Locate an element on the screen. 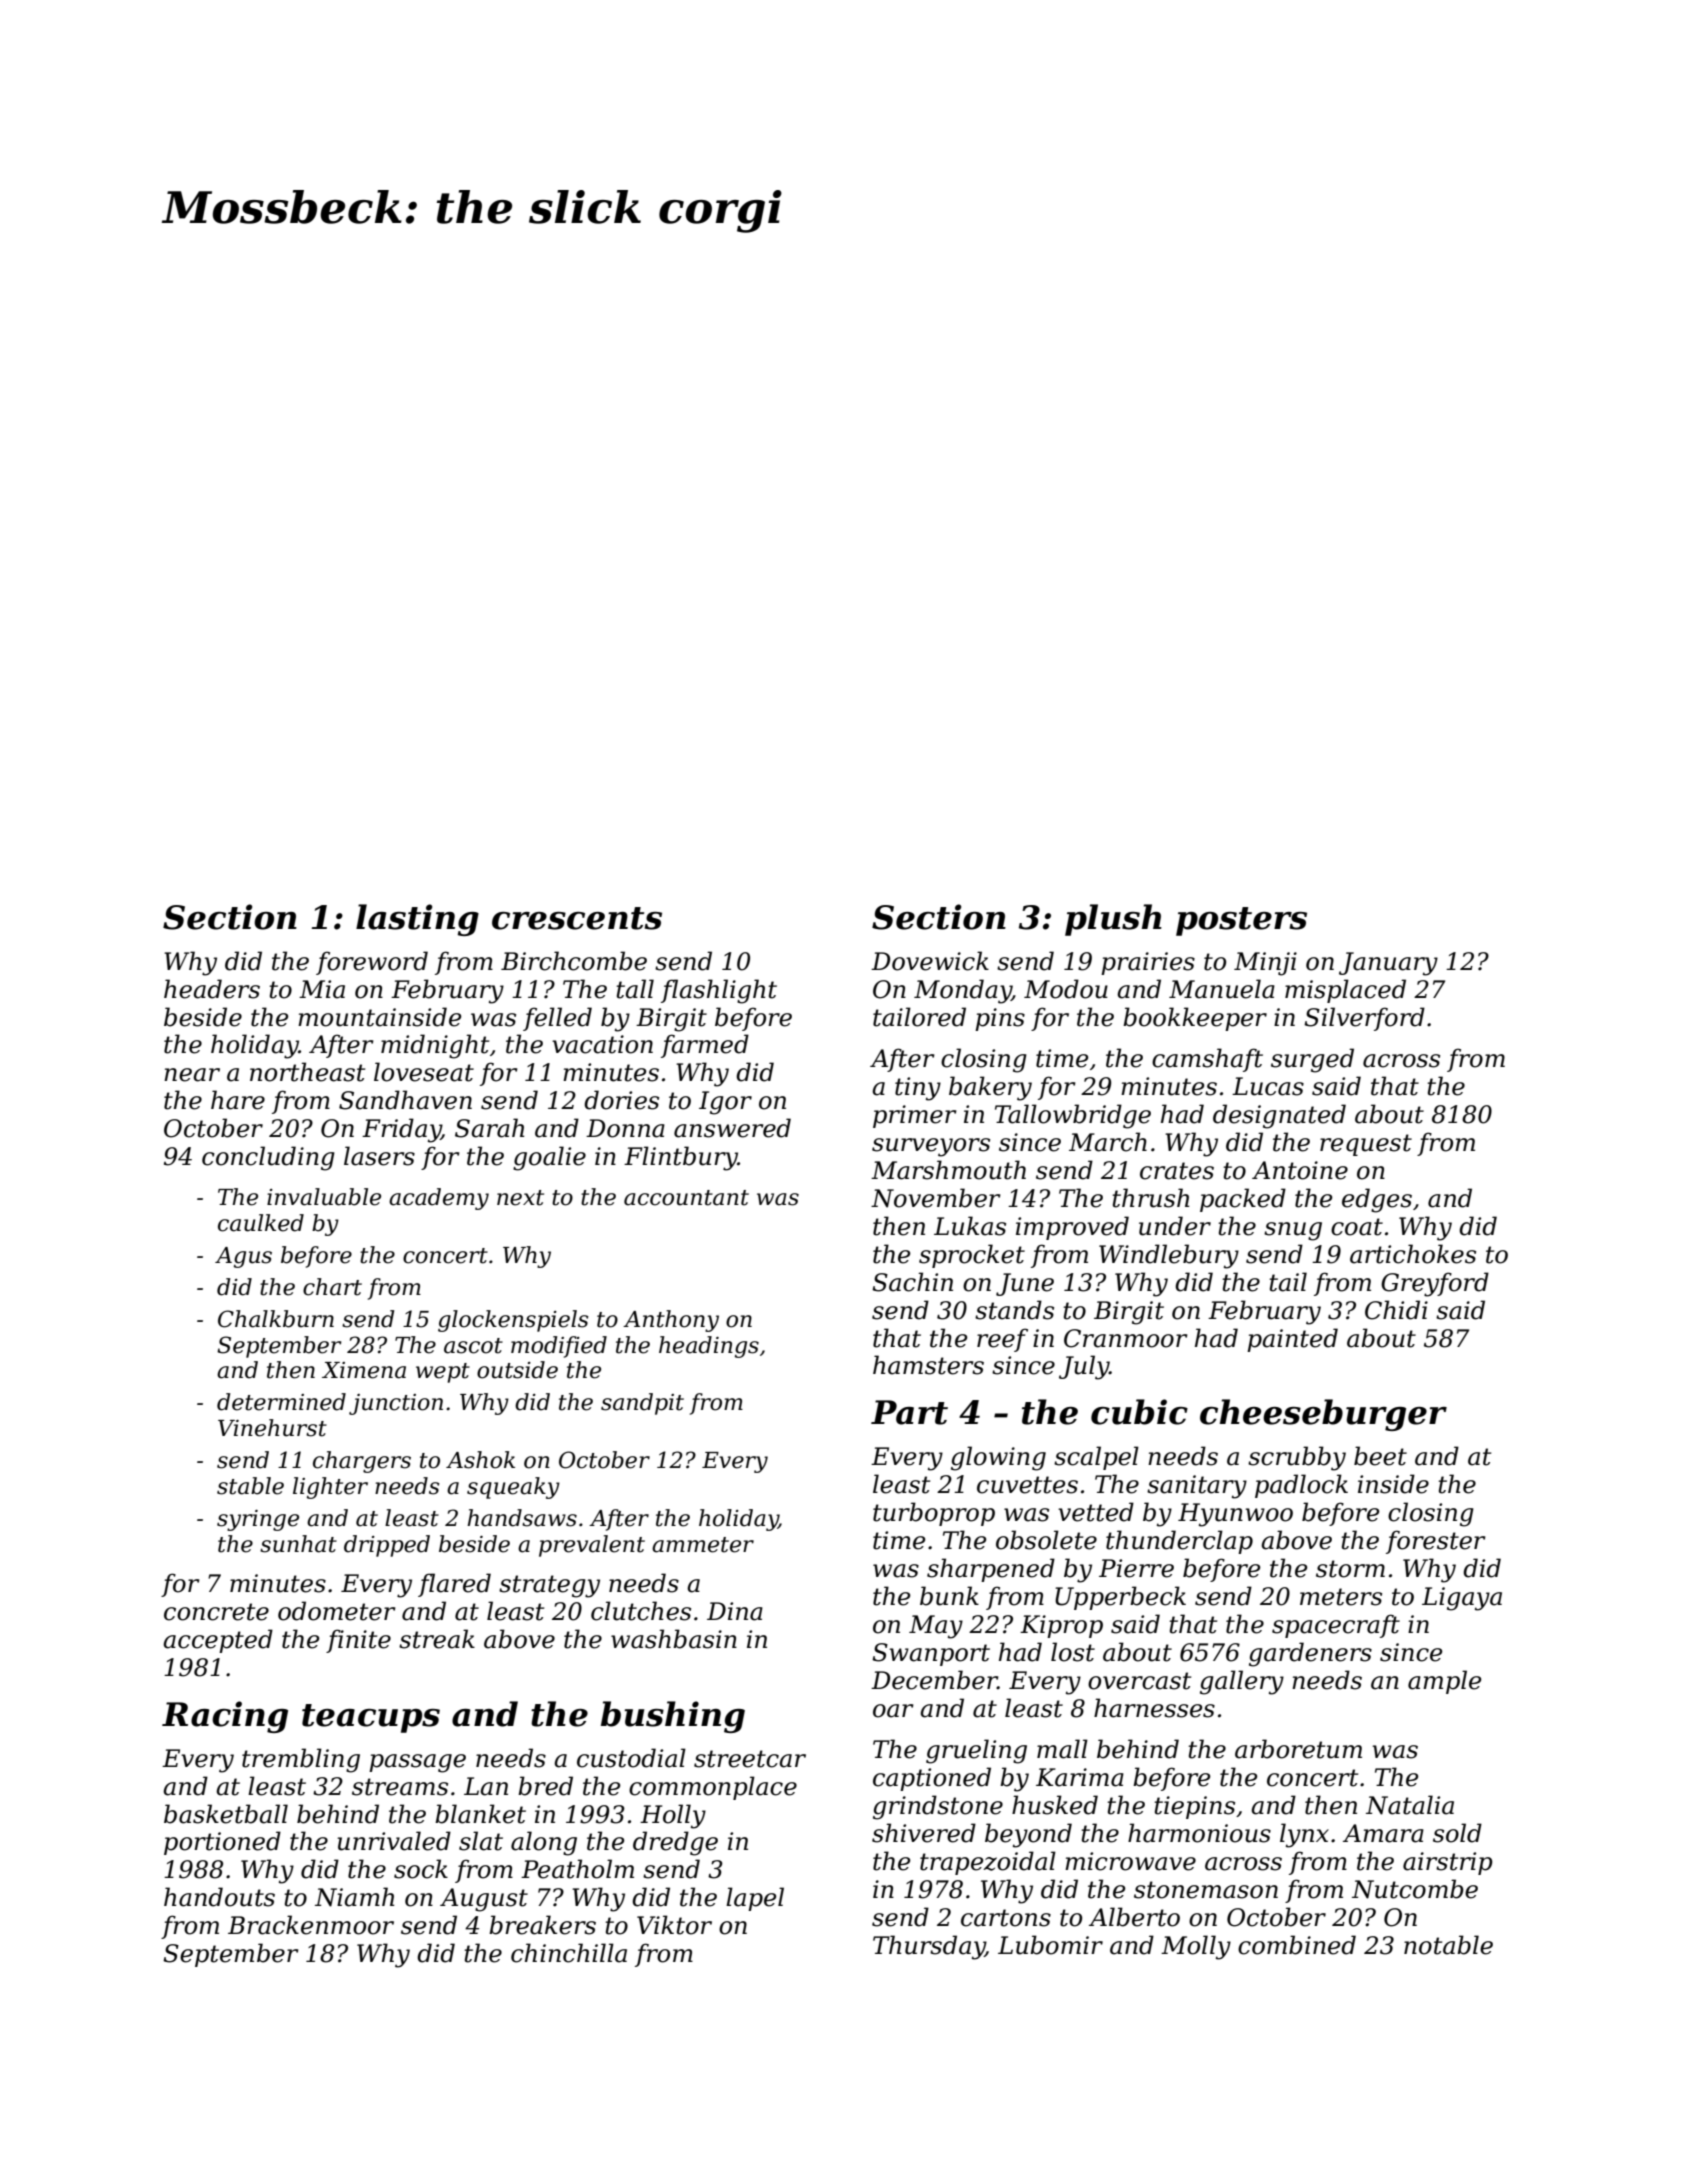 This screenshot has width=1683, height=2178. handsaws is located at coordinates (522, 1518).
